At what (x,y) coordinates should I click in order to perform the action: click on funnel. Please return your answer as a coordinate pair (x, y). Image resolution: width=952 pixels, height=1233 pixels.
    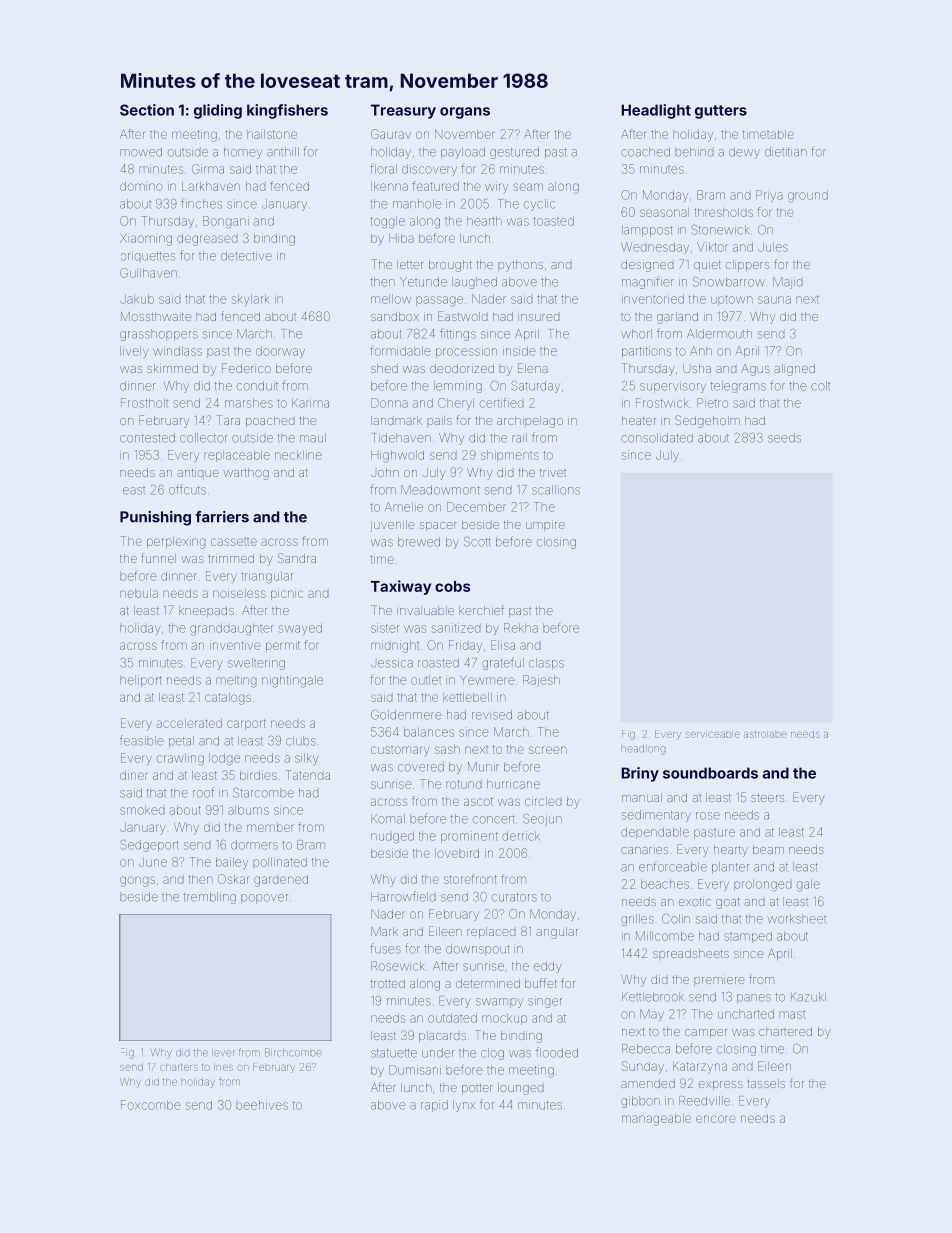
    Looking at the image, I should click on (158, 558).
